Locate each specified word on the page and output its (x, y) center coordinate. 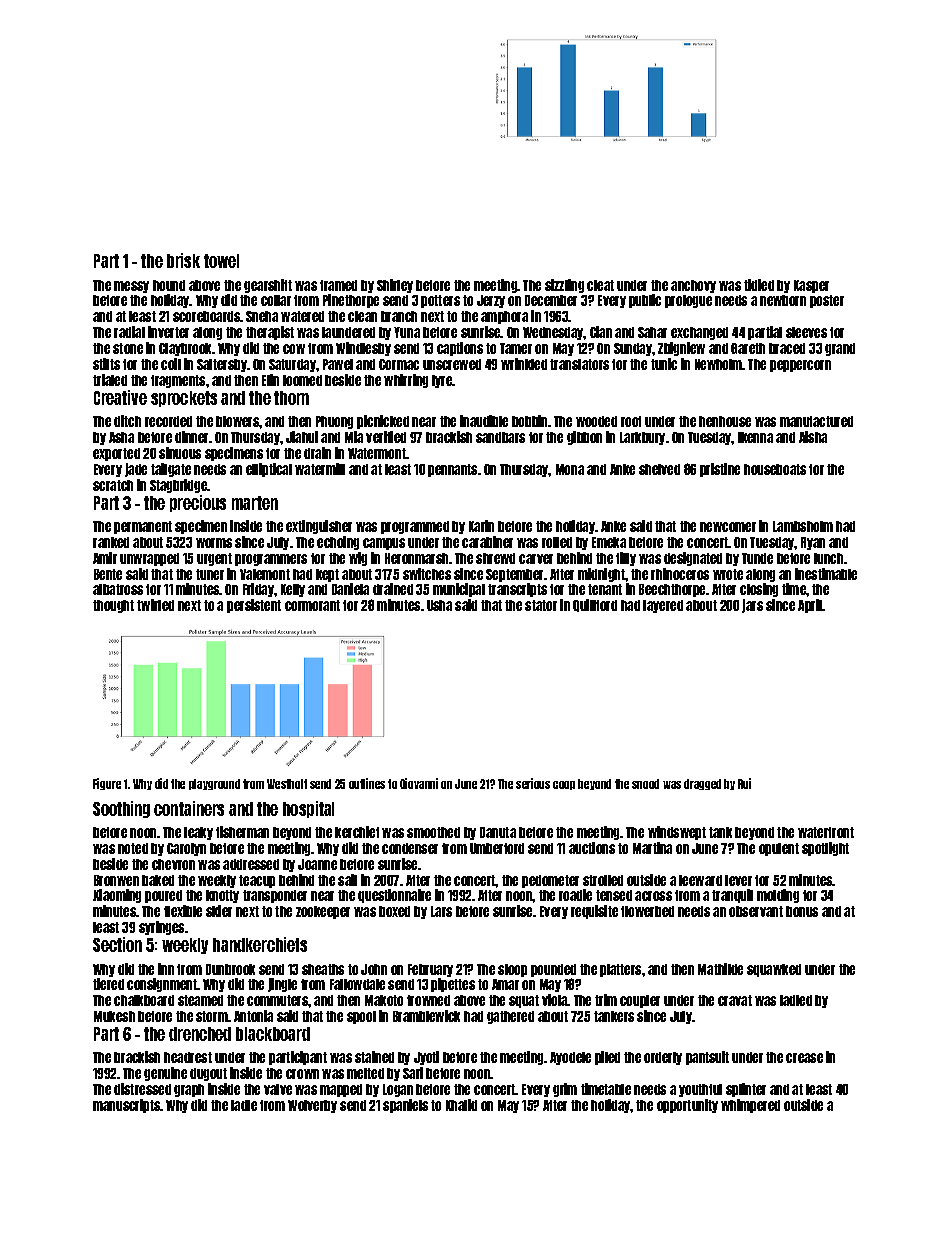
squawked (774, 970)
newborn (783, 300)
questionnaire (394, 896)
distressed (142, 1089)
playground (214, 784)
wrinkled (524, 364)
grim (565, 1090)
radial (129, 332)
